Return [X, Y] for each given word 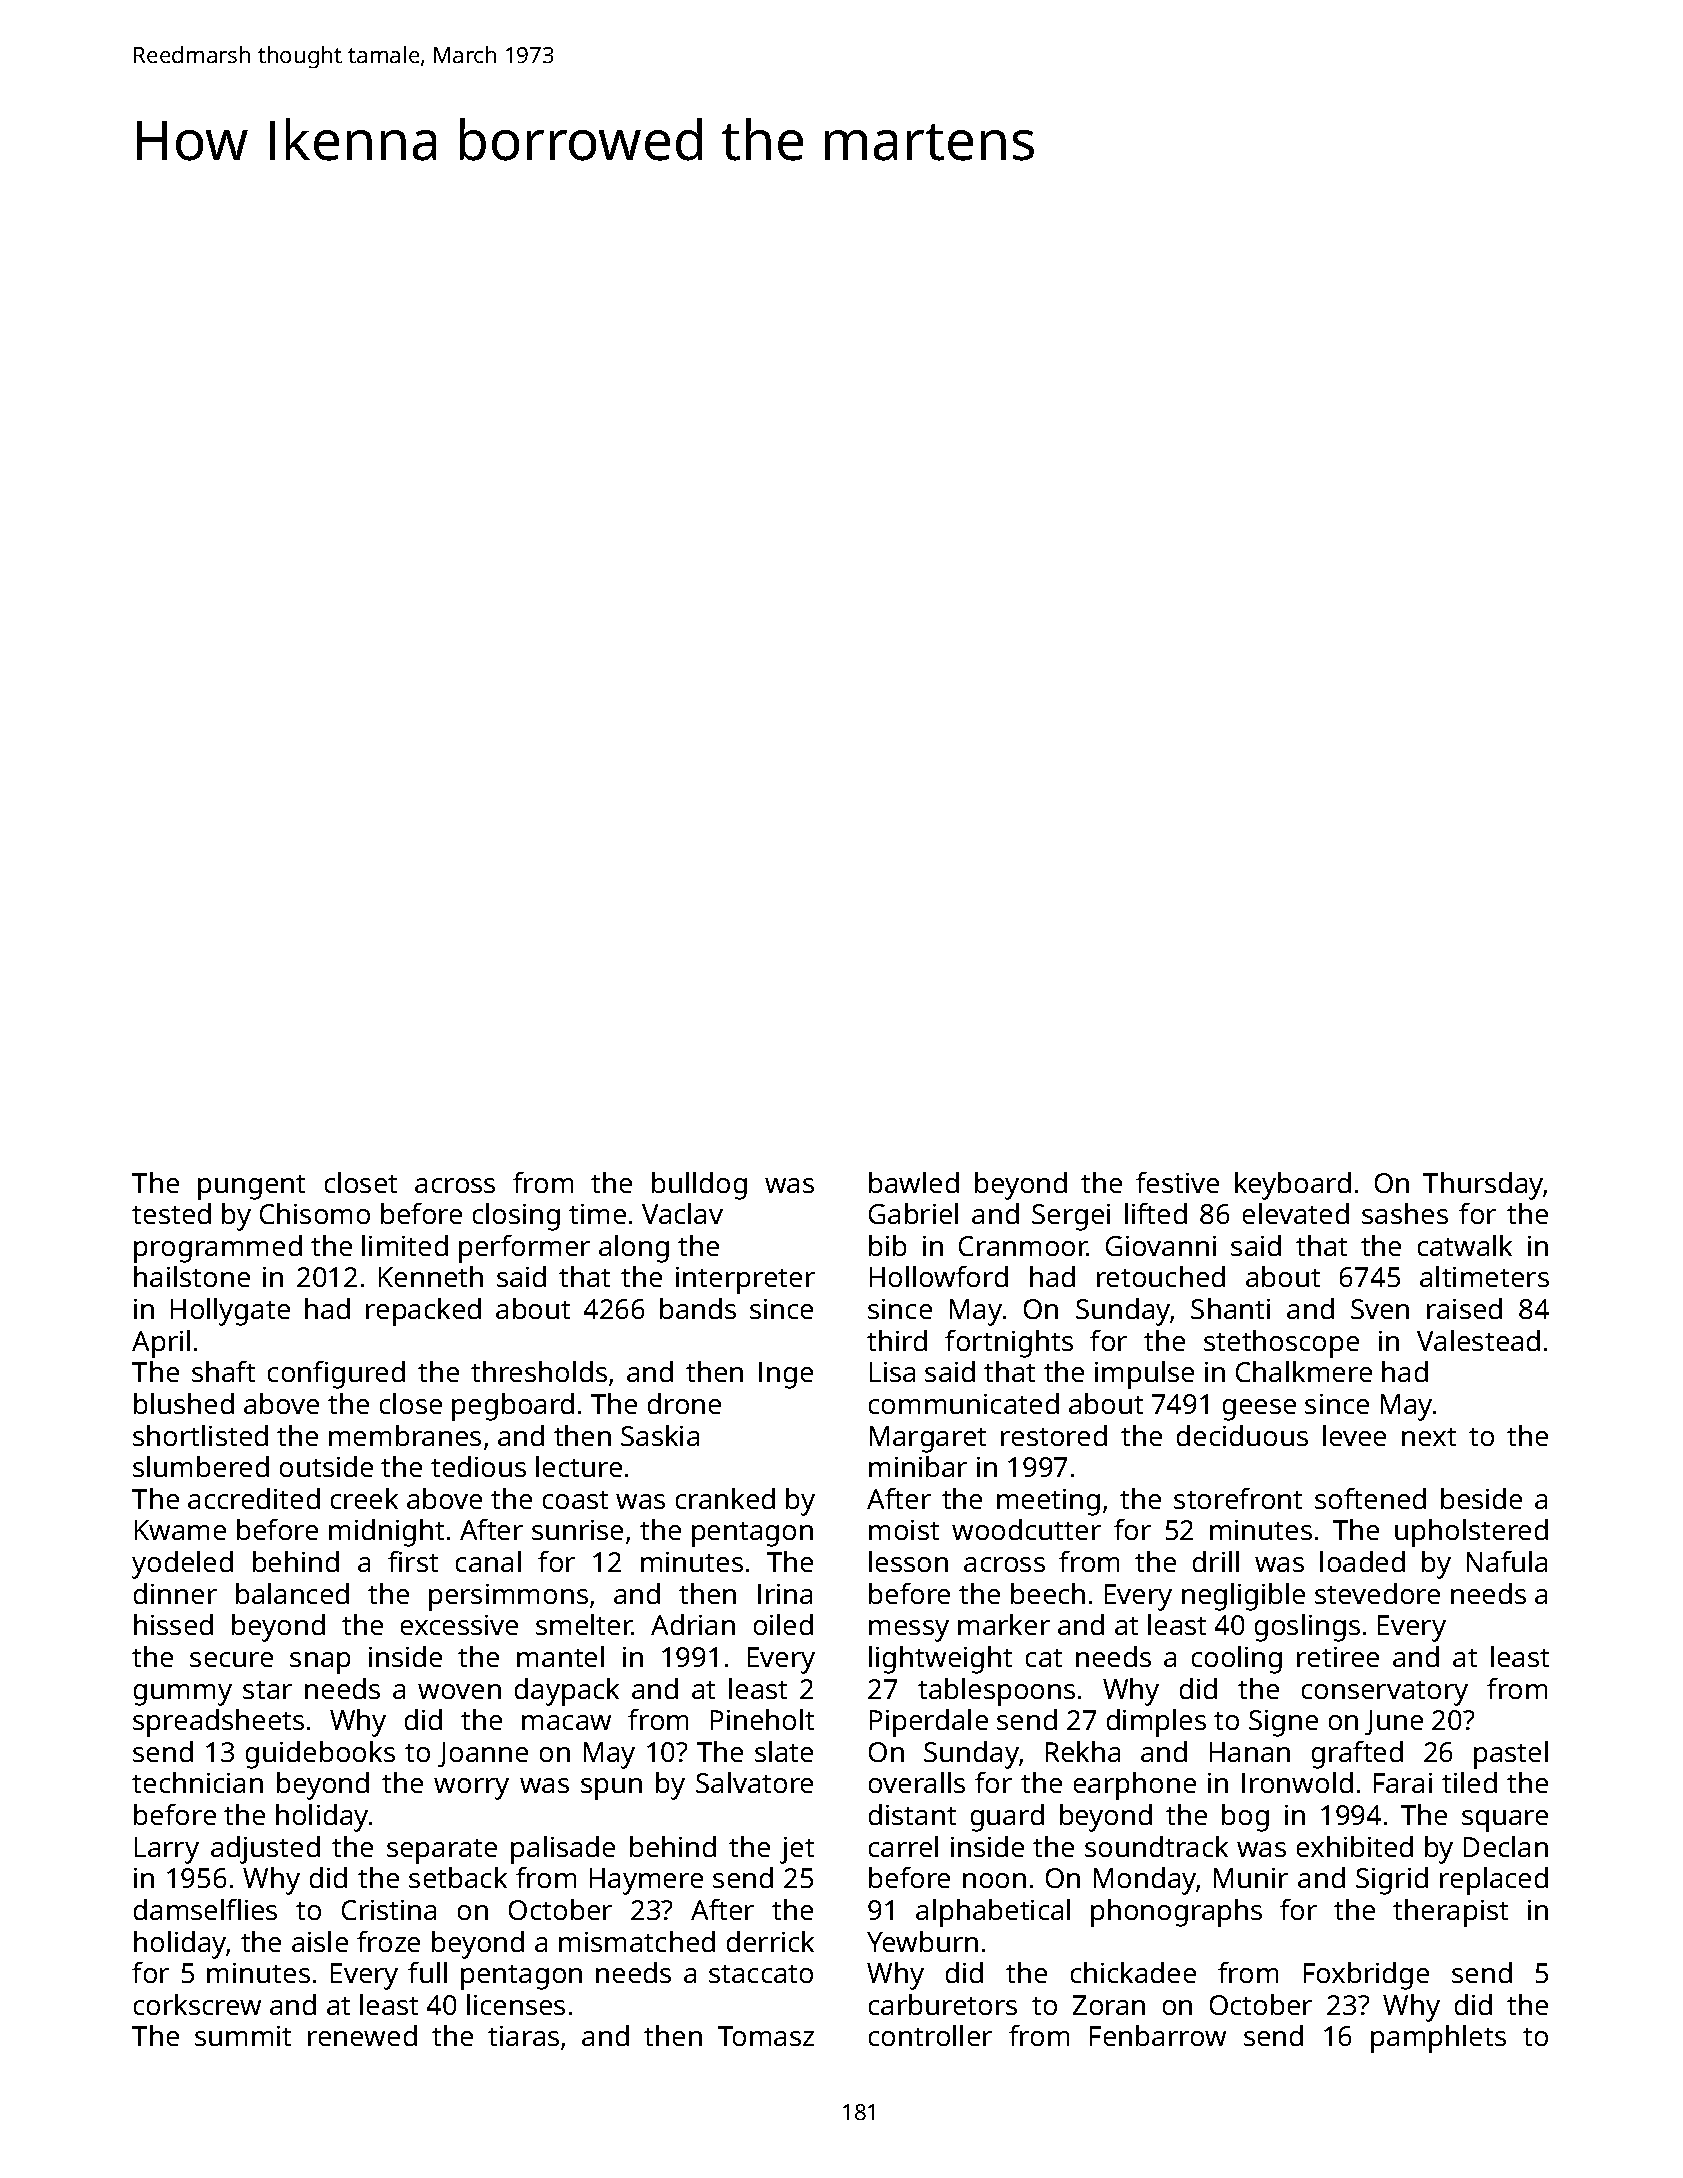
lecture [579, 1466]
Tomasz [766, 2036]
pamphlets [1438, 2039]
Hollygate [230, 1312]
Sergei [1071, 1217]
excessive [459, 1625]
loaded [1362, 1561]
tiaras [523, 2036]
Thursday [1483, 1186]
